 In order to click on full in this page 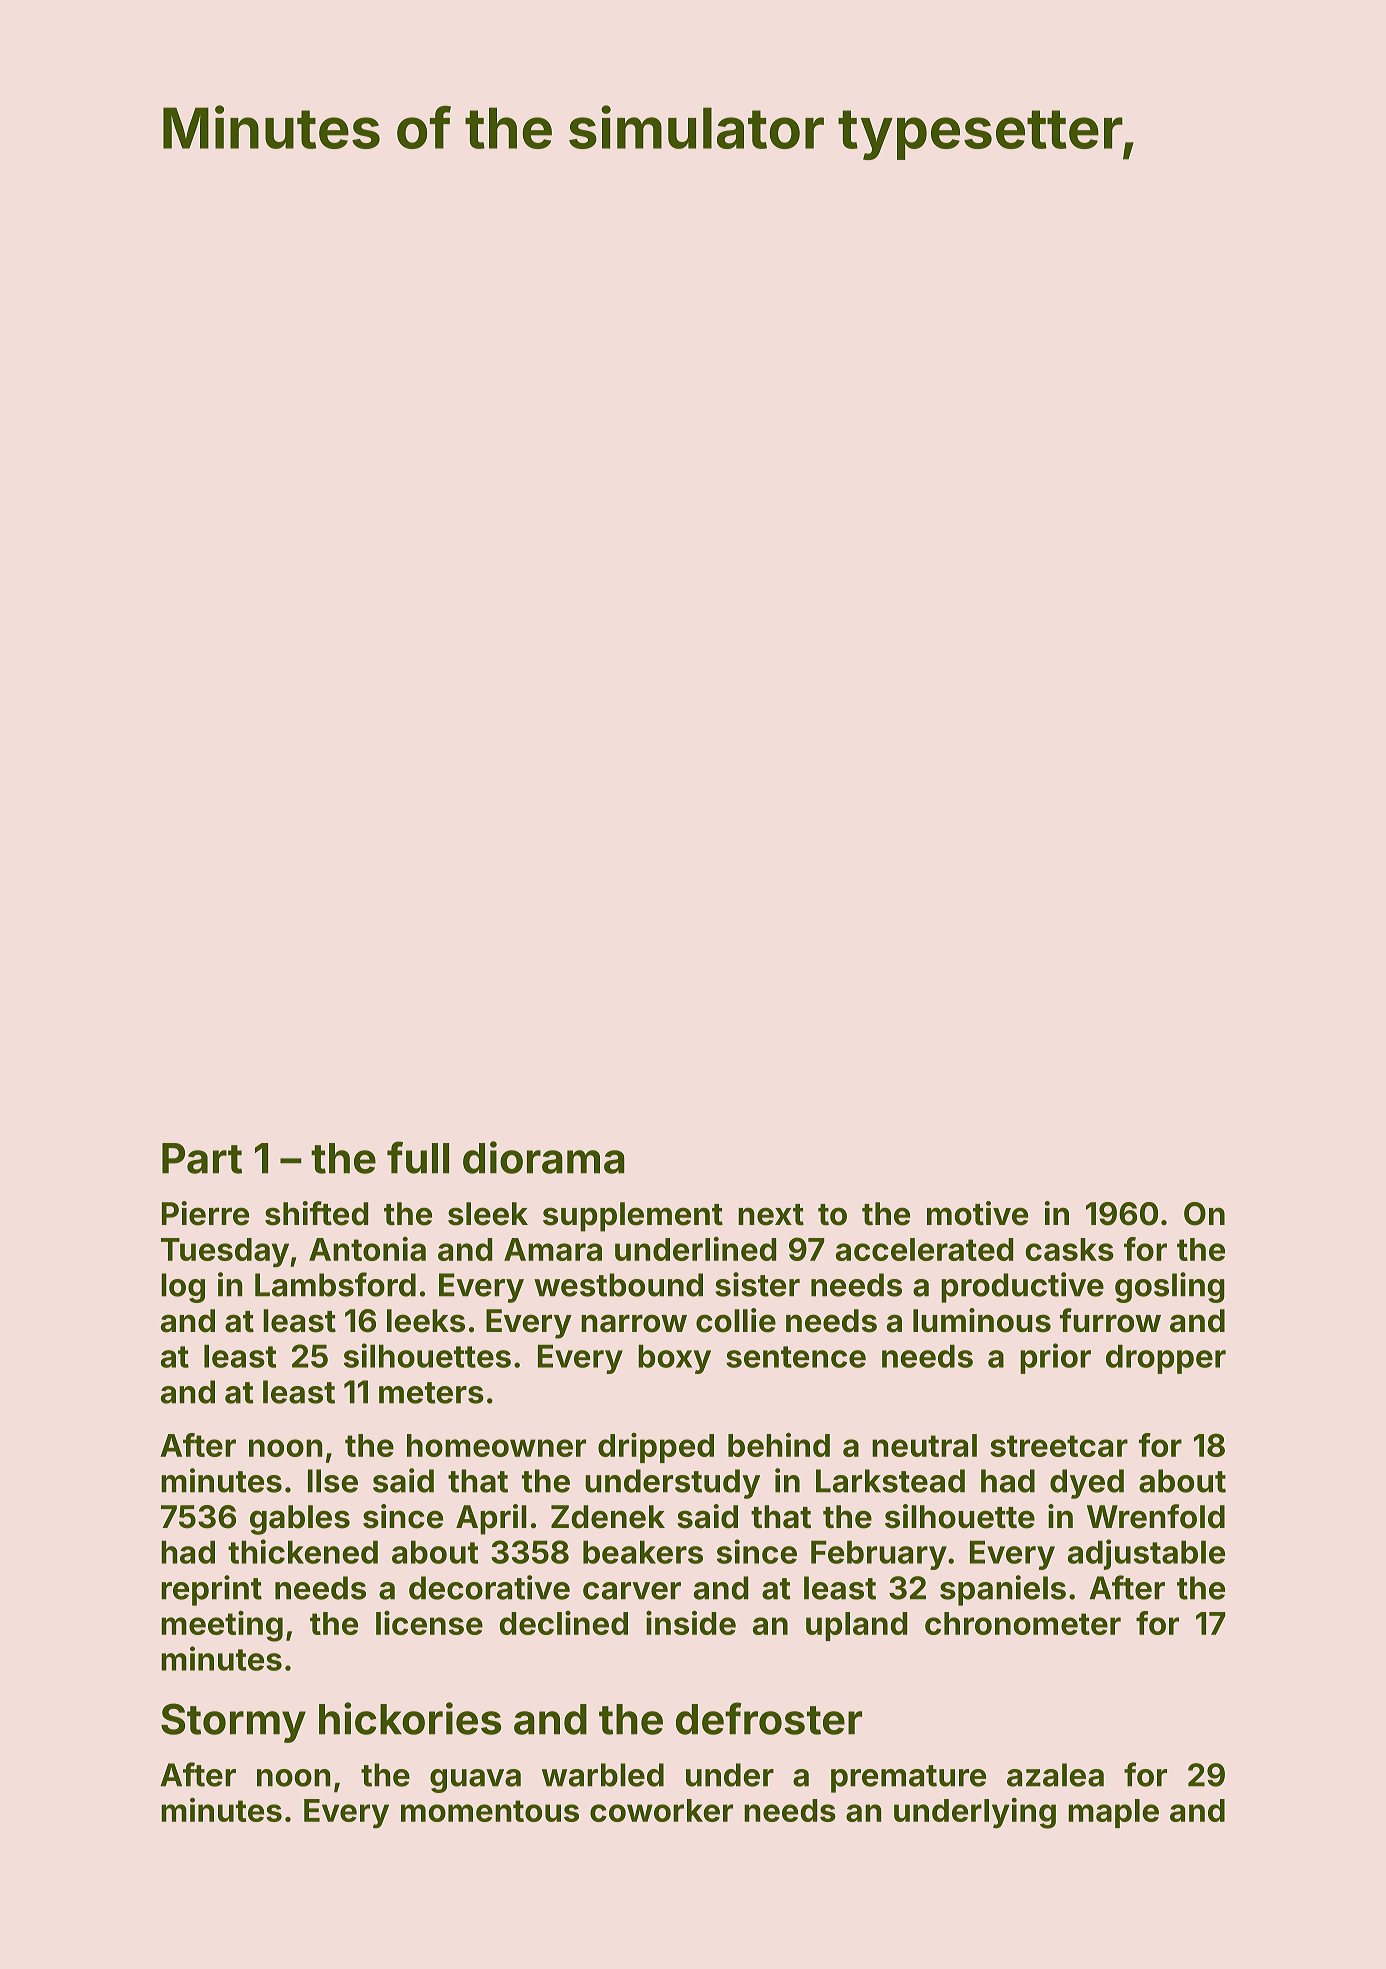, I will do `click(418, 1157)`.
